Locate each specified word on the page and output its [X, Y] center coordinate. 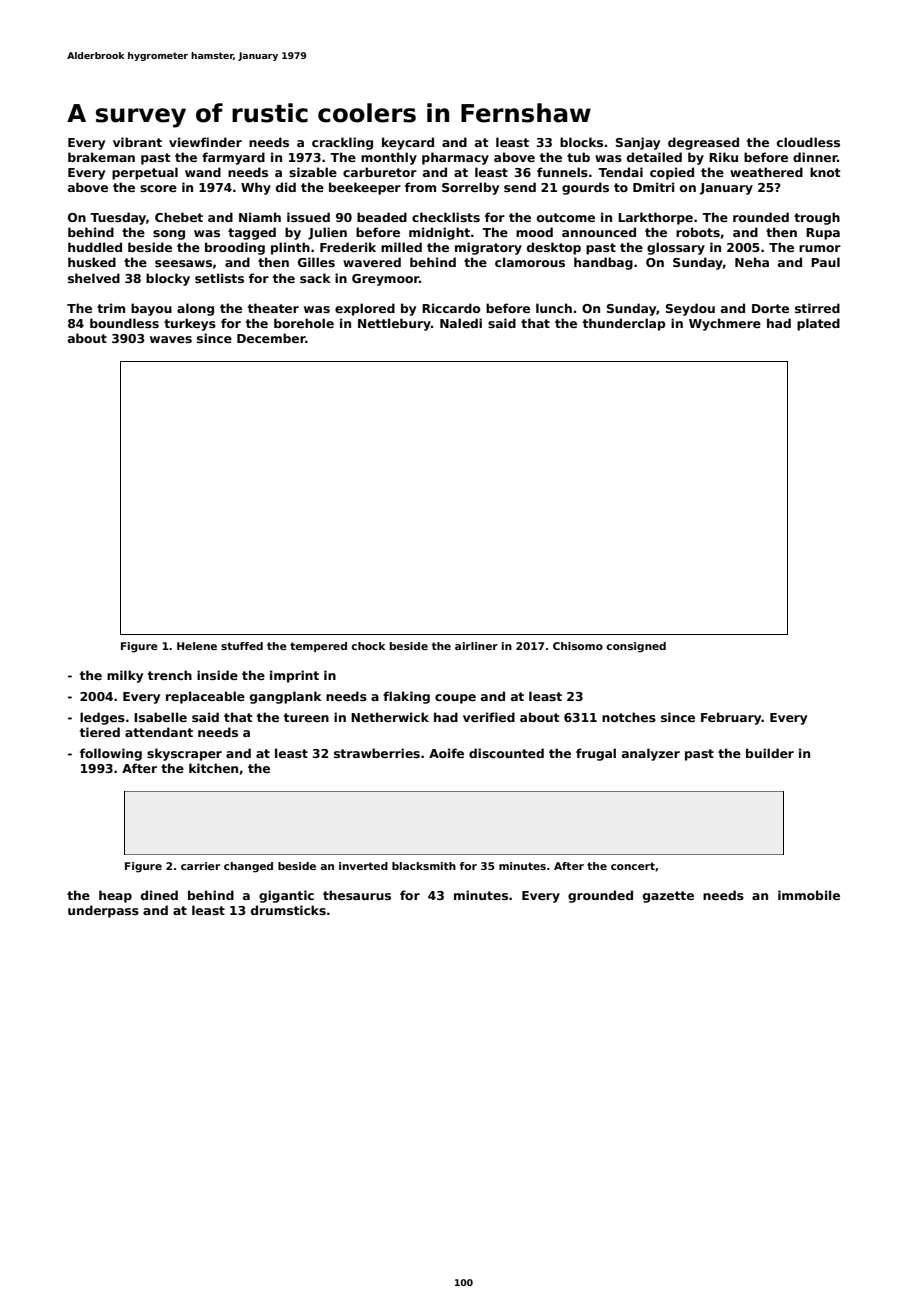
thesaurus [357, 895]
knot [825, 172]
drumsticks [288, 910]
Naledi [461, 323]
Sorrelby [470, 188]
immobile [809, 895]
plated [818, 324]
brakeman [101, 157]
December [271, 338]
